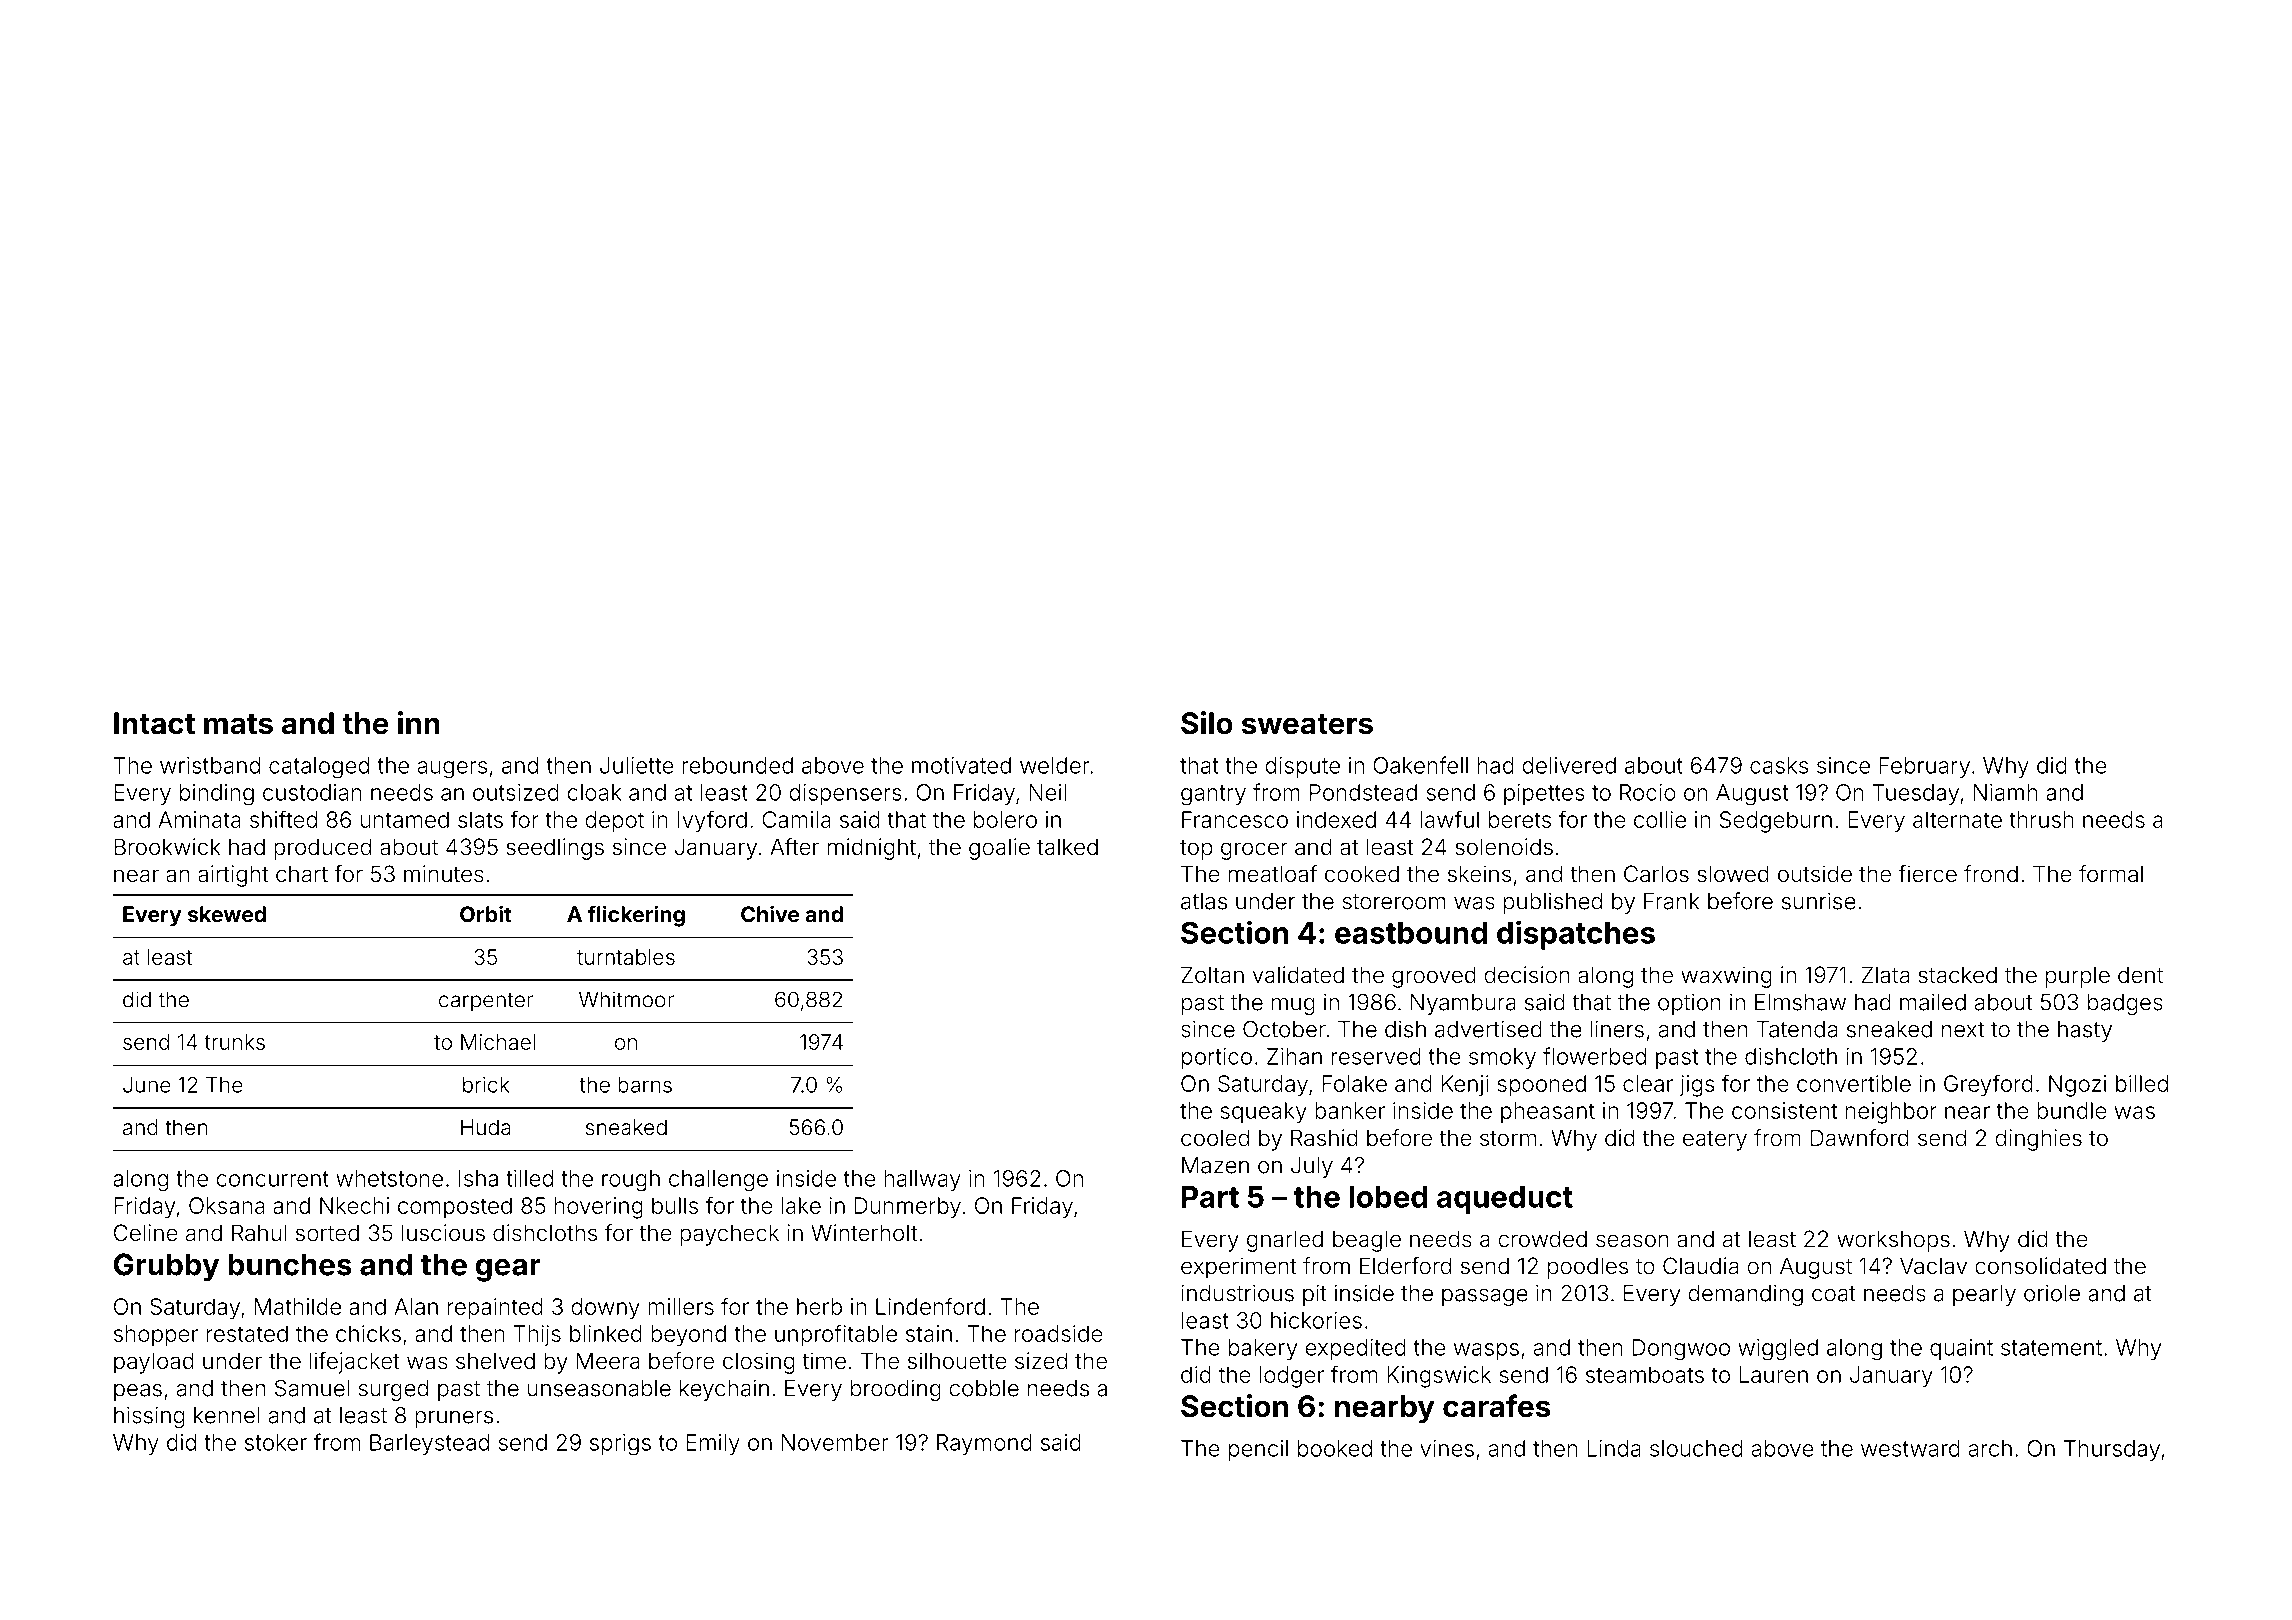  I want to click on February, so click(1924, 767).
